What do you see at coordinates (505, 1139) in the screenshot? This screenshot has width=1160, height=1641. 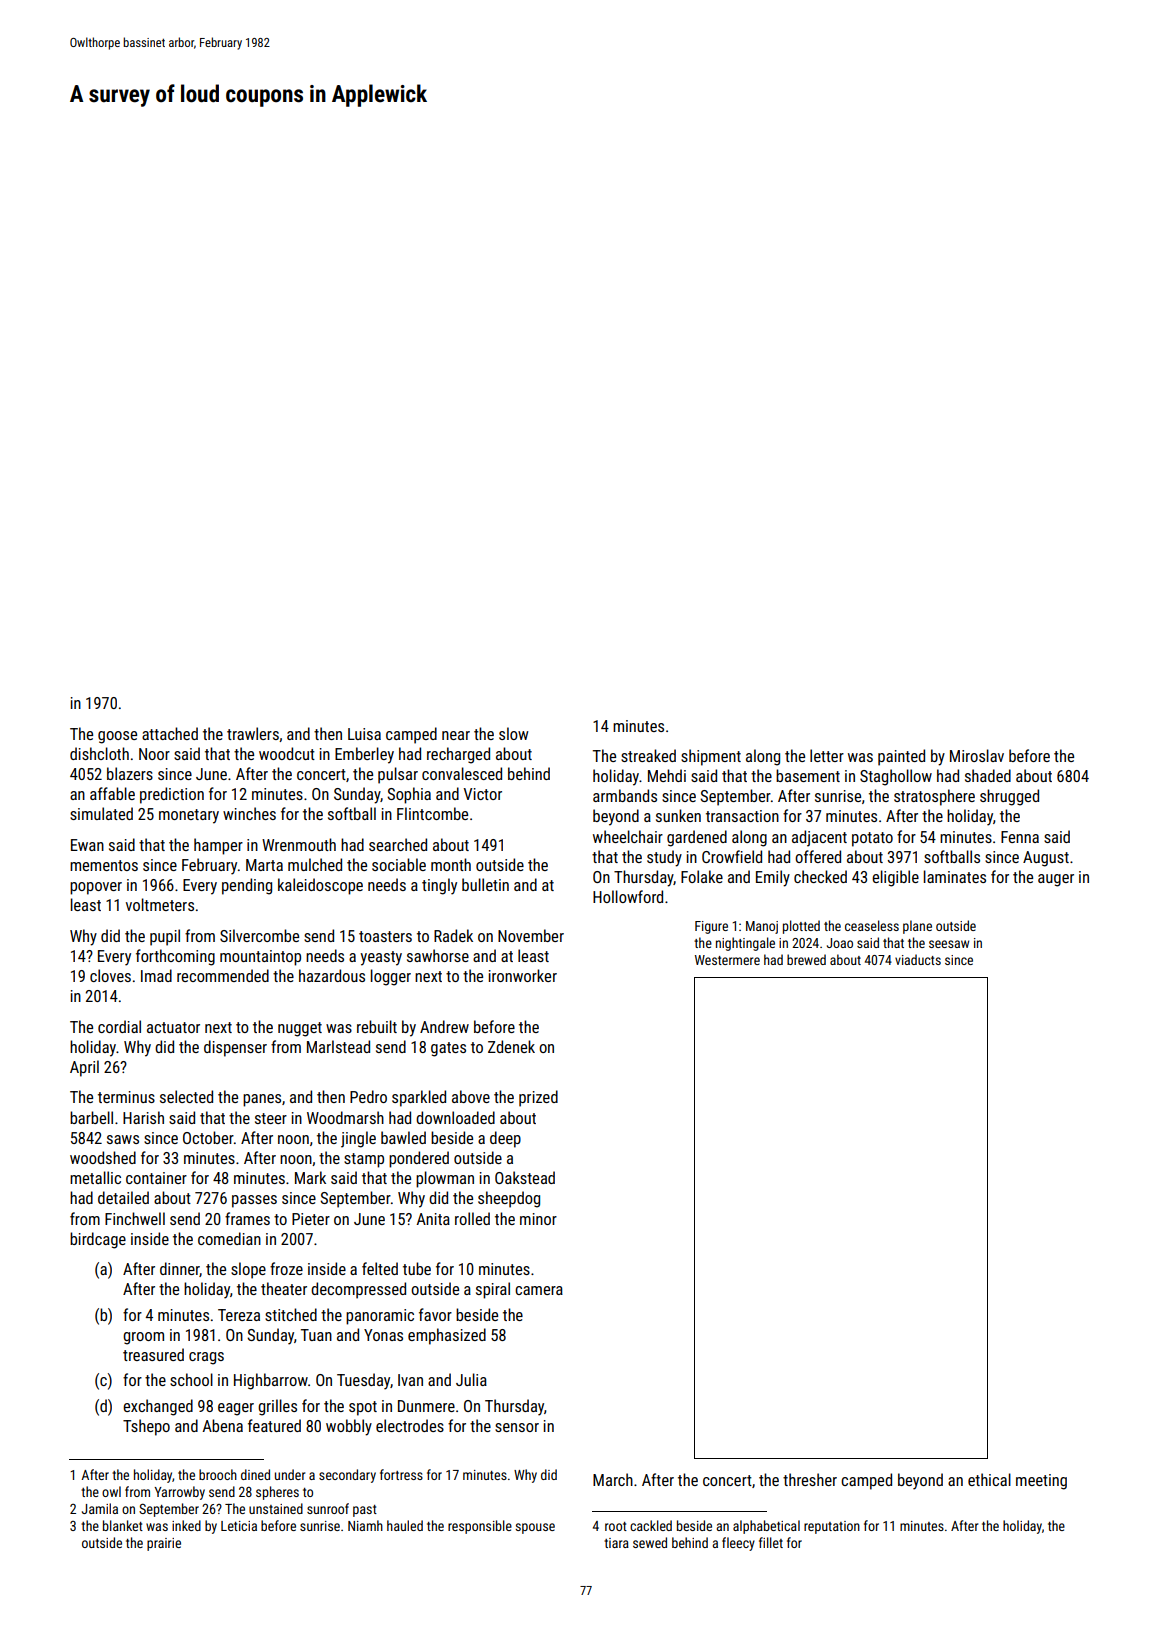 I see `deep` at bounding box center [505, 1139].
